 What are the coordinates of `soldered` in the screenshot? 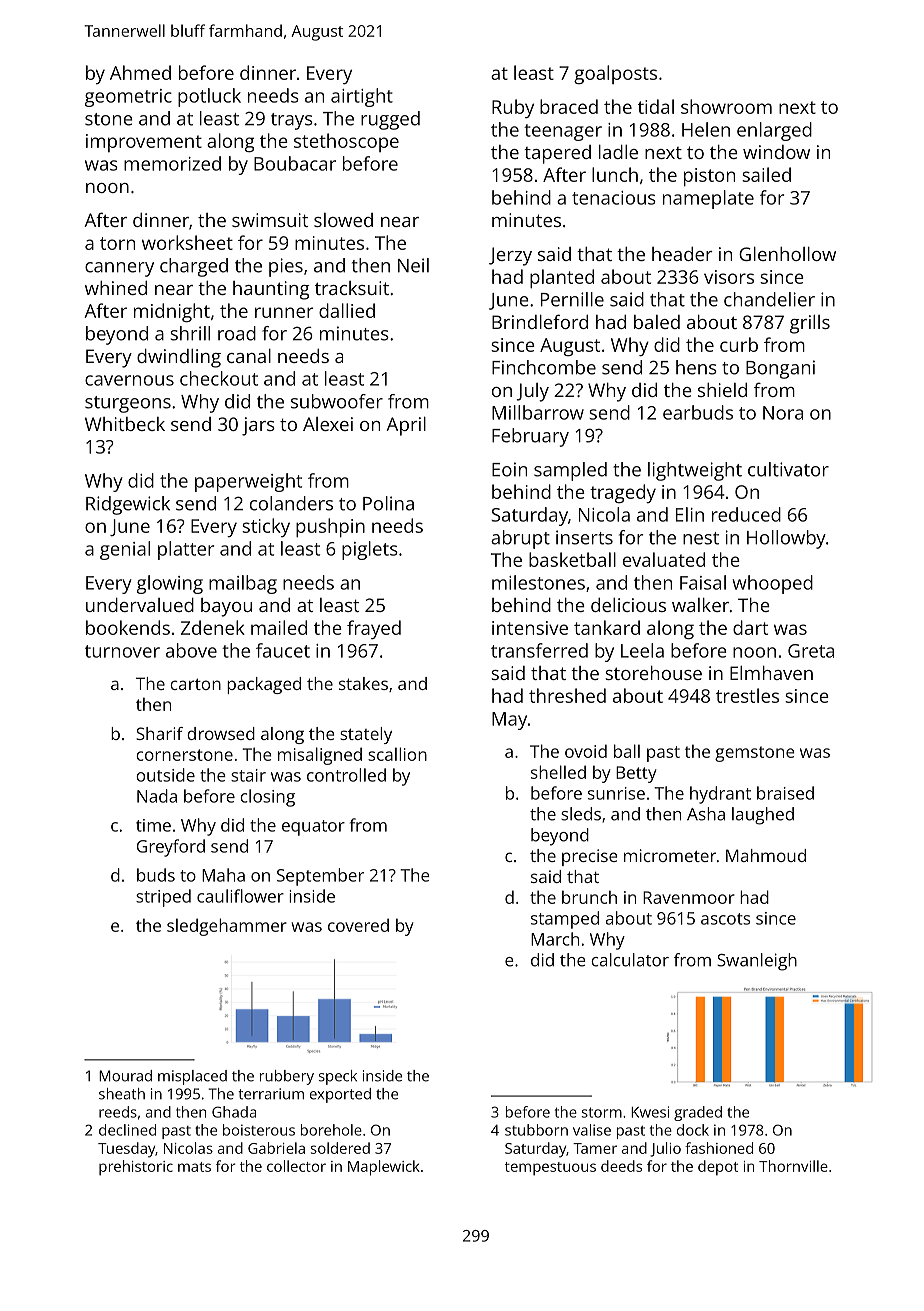 It's located at (340, 1148).
